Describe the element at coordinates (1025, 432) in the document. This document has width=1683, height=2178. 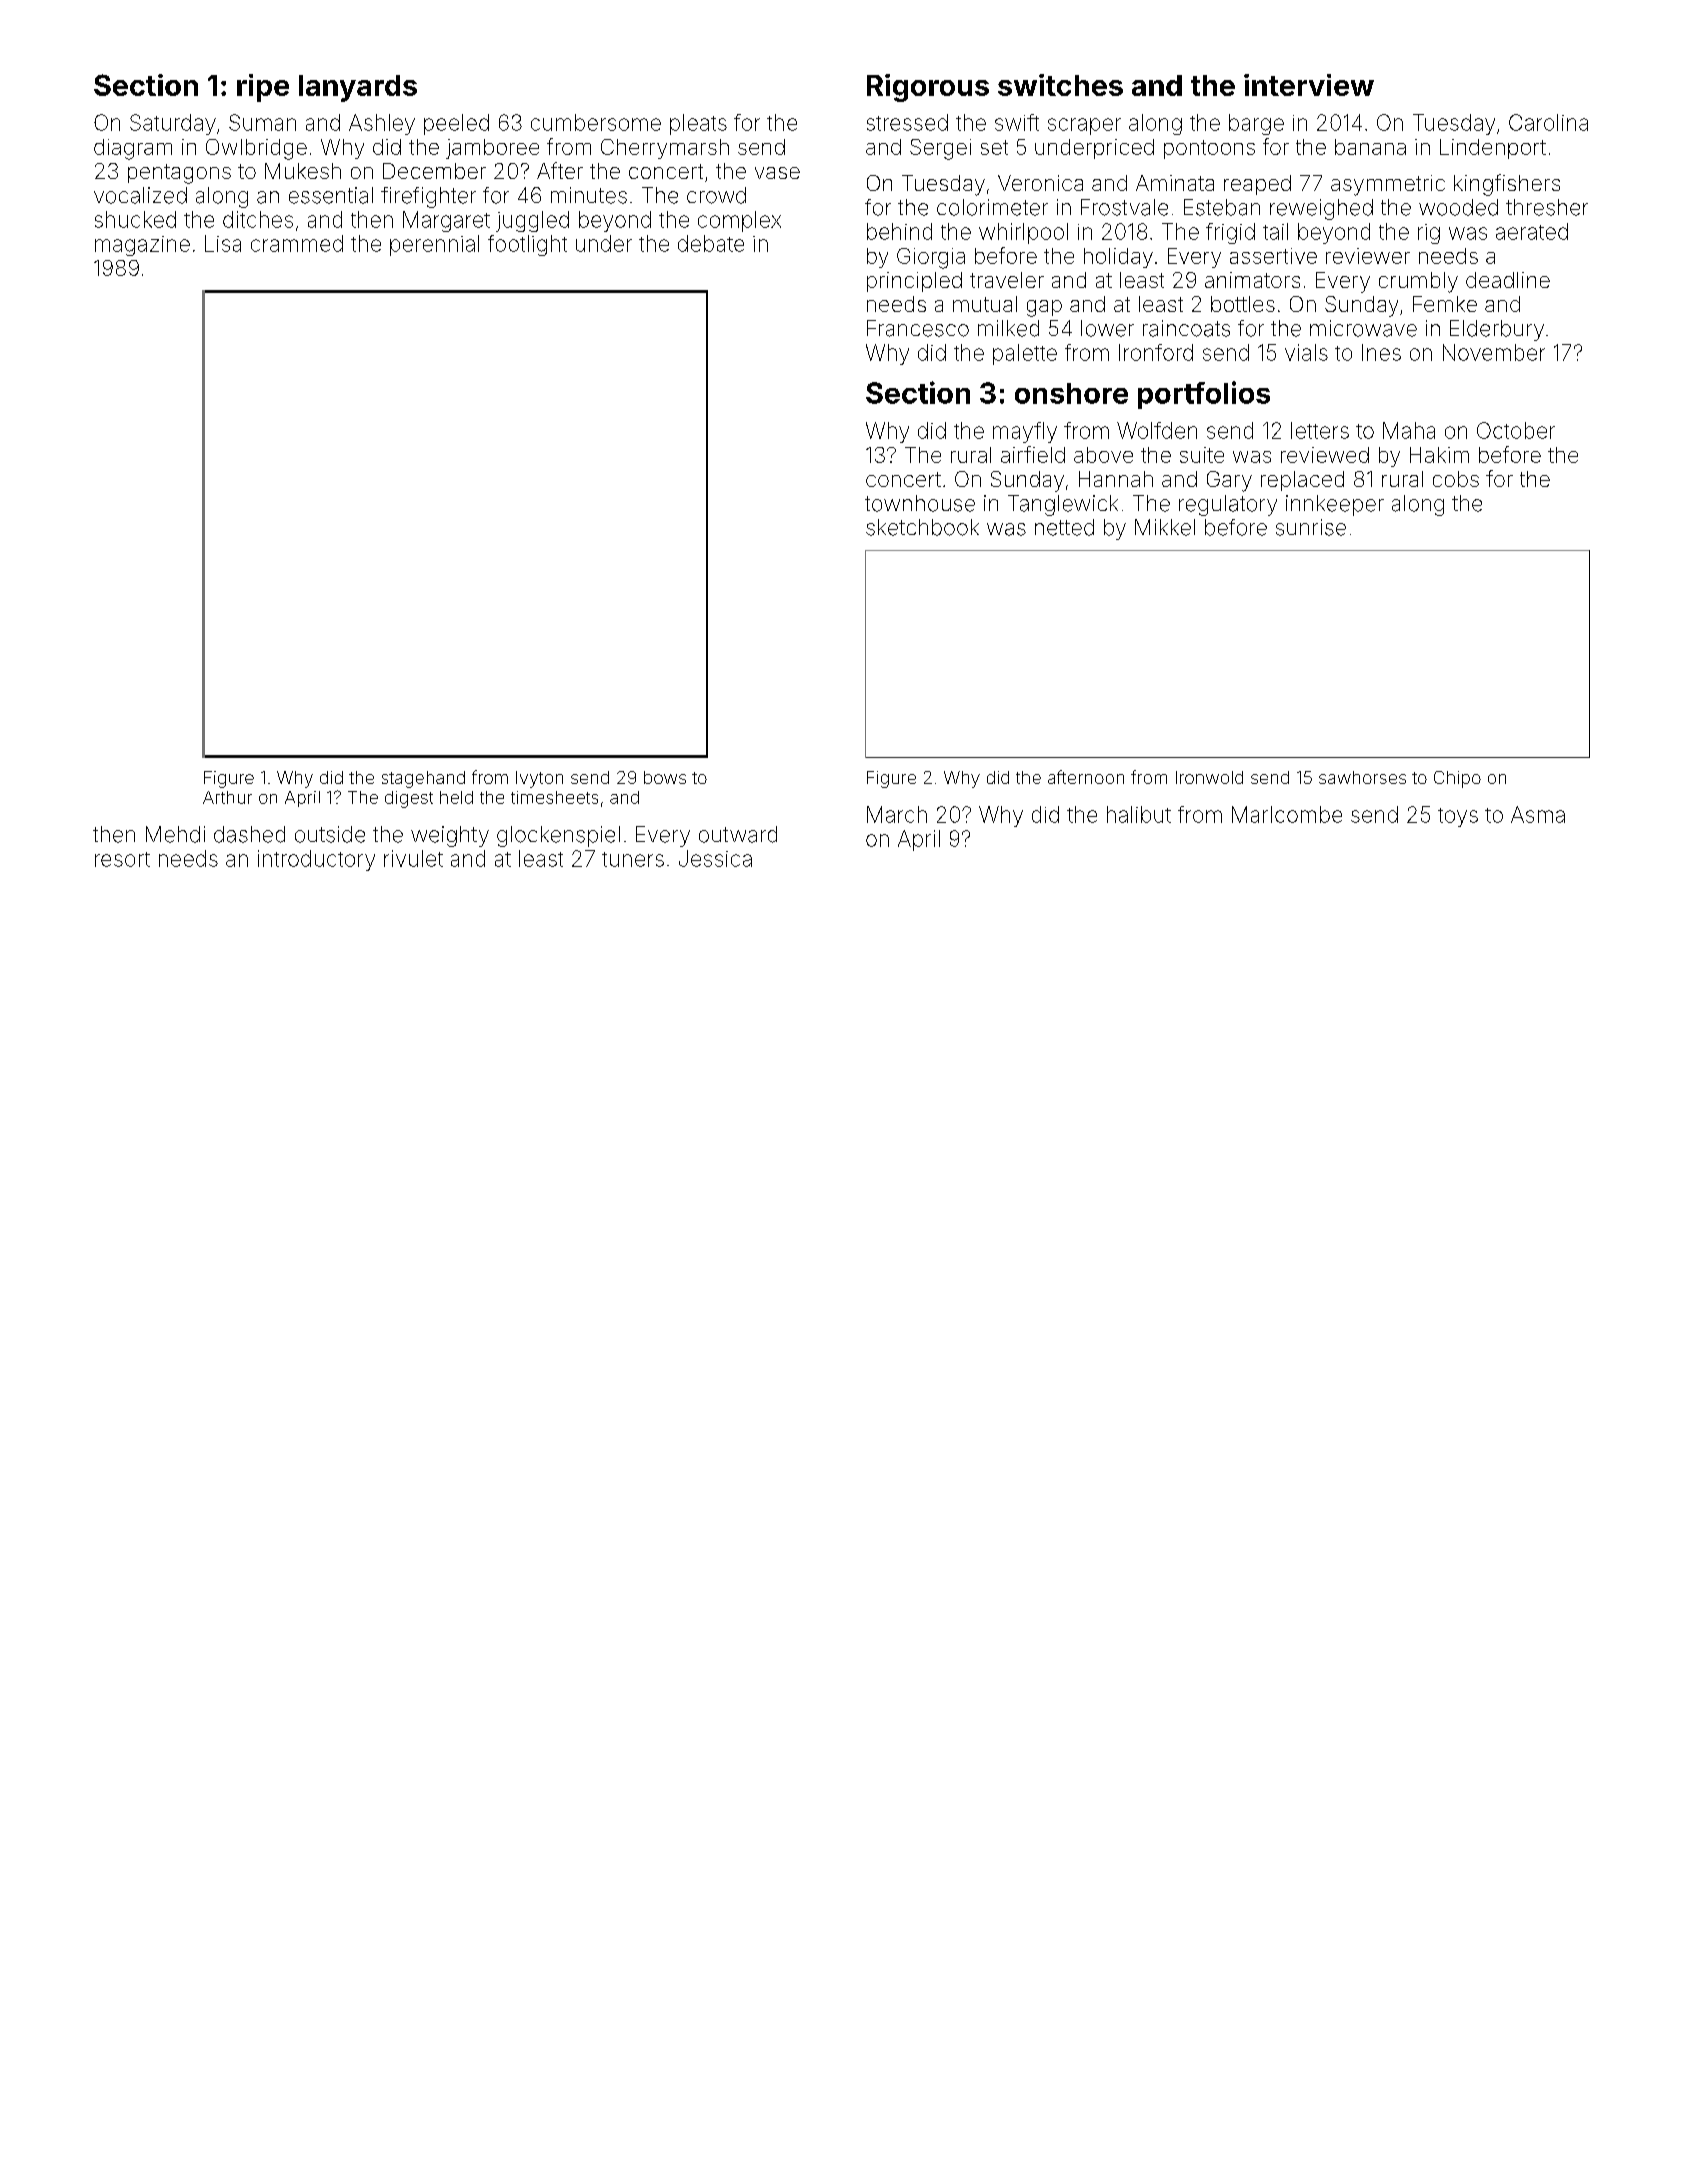
I see `mayfly` at that location.
